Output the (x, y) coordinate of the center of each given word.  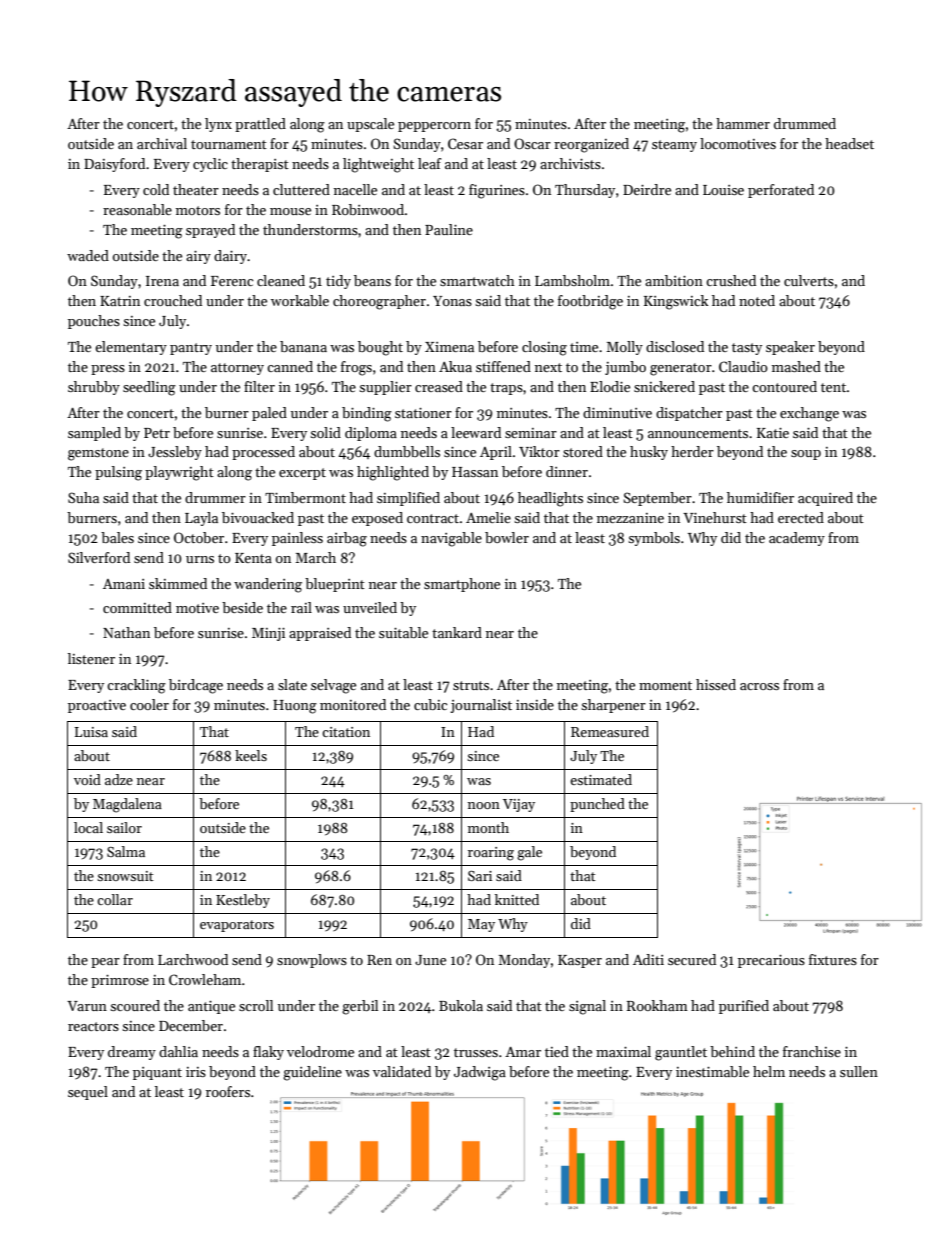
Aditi (648, 959)
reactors (93, 1026)
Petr (157, 433)
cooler (149, 704)
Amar (523, 1052)
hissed (716, 684)
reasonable (137, 209)
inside (535, 704)
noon (484, 805)
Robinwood (368, 209)
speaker (790, 348)
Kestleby (243, 901)
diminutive (617, 412)
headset (849, 143)
